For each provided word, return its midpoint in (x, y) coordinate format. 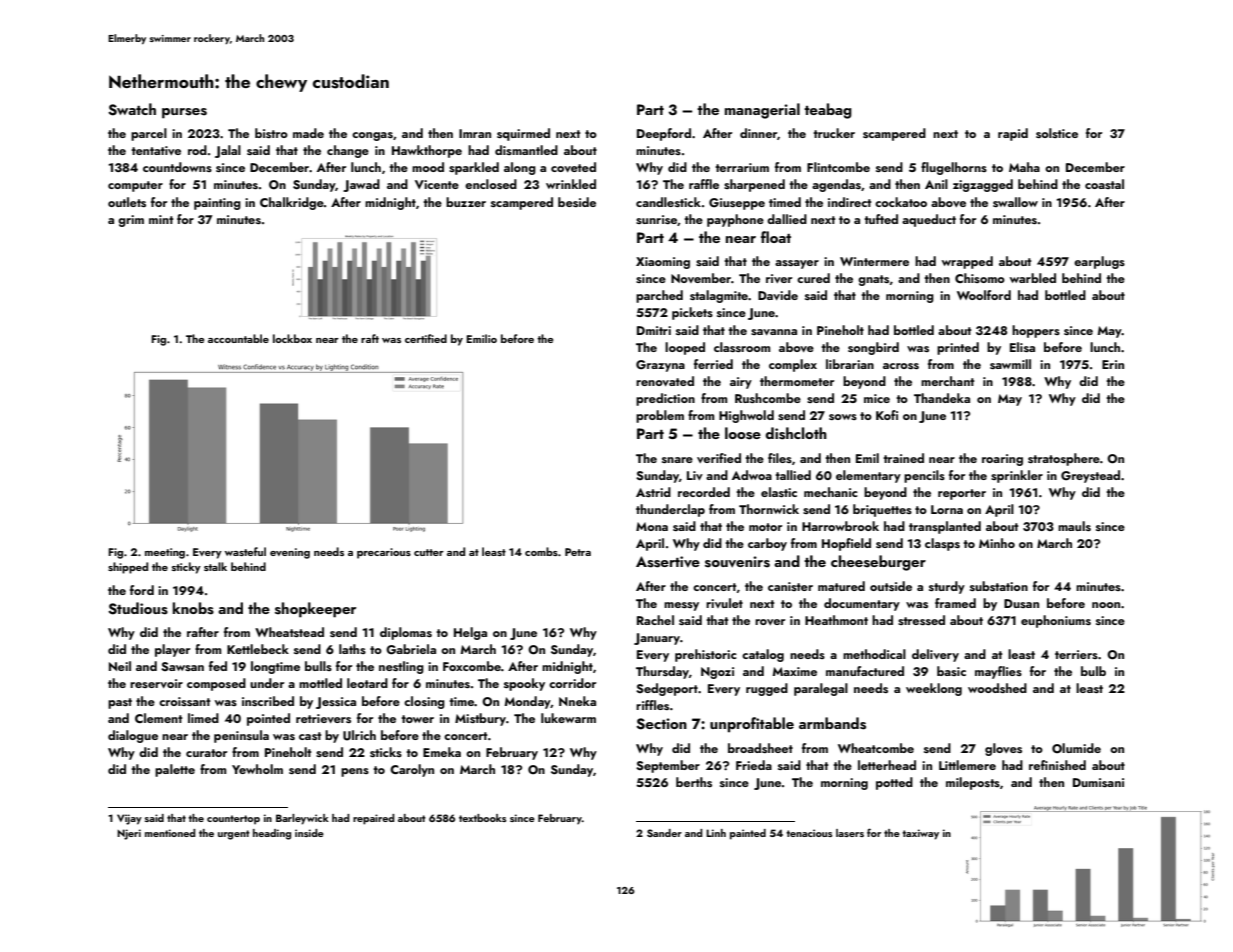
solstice (1057, 133)
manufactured (865, 671)
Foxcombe (472, 666)
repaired (374, 819)
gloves (1003, 749)
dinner (759, 134)
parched (659, 296)
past (120, 703)
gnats (873, 280)
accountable (238, 338)
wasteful (245, 551)
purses (184, 113)
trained (903, 458)
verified (719, 458)
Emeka (442, 752)
